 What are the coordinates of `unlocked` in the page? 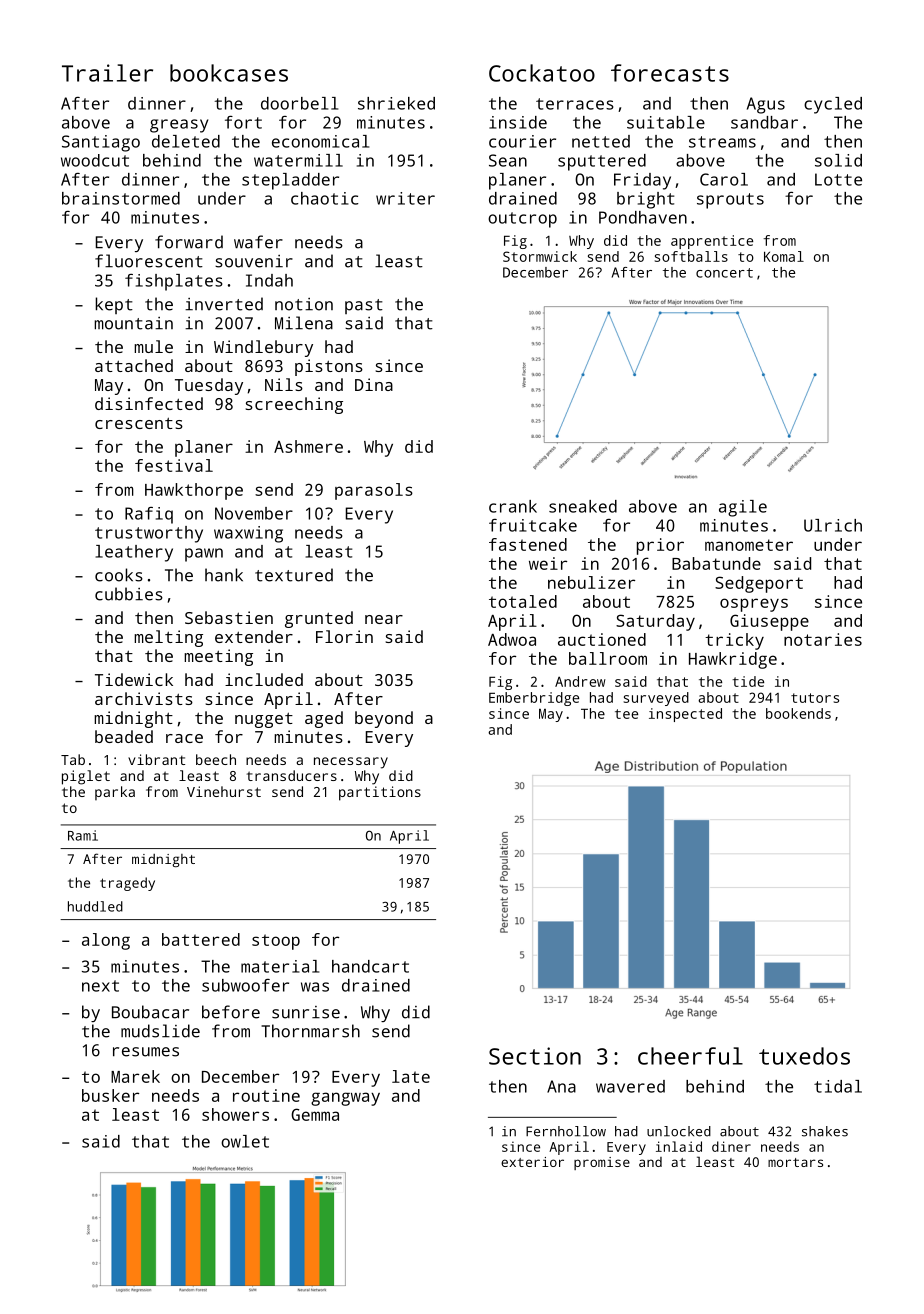 It's located at (679, 1131).
